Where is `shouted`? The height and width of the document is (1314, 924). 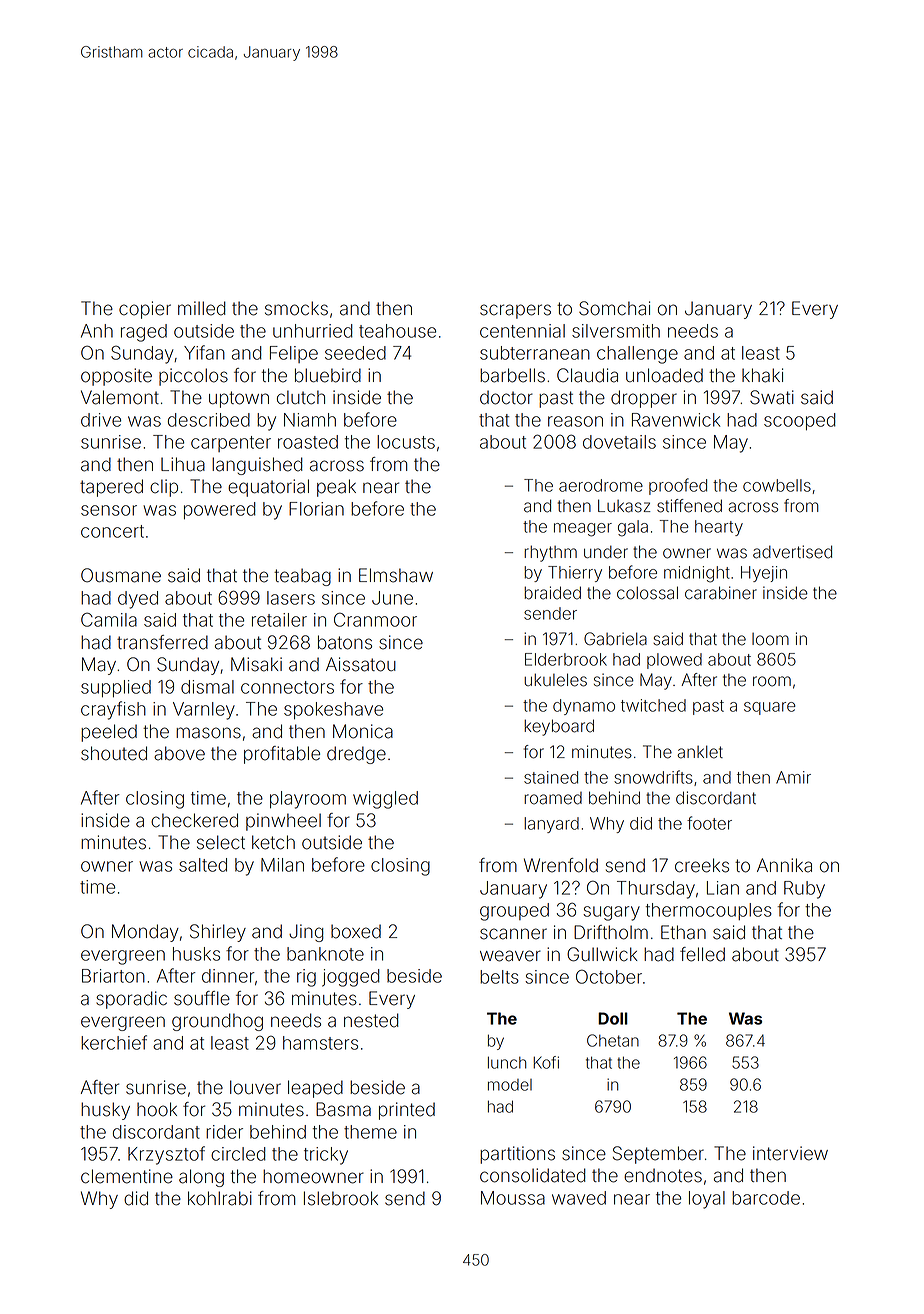 shouted is located at coordinates (114, 753).
